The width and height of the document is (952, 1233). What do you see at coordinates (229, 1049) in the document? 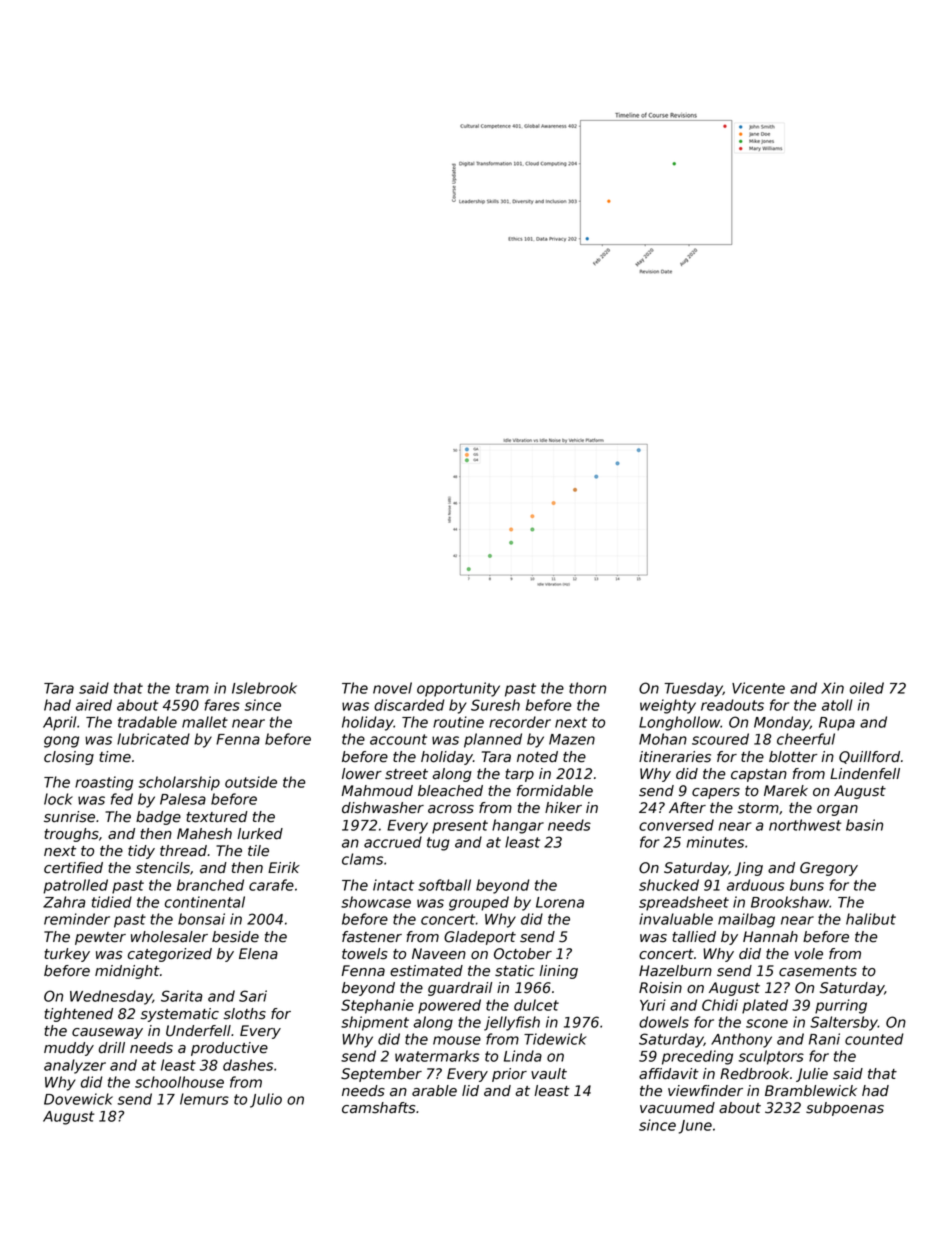
I see `productive` at bounding box center [229, 1049].
